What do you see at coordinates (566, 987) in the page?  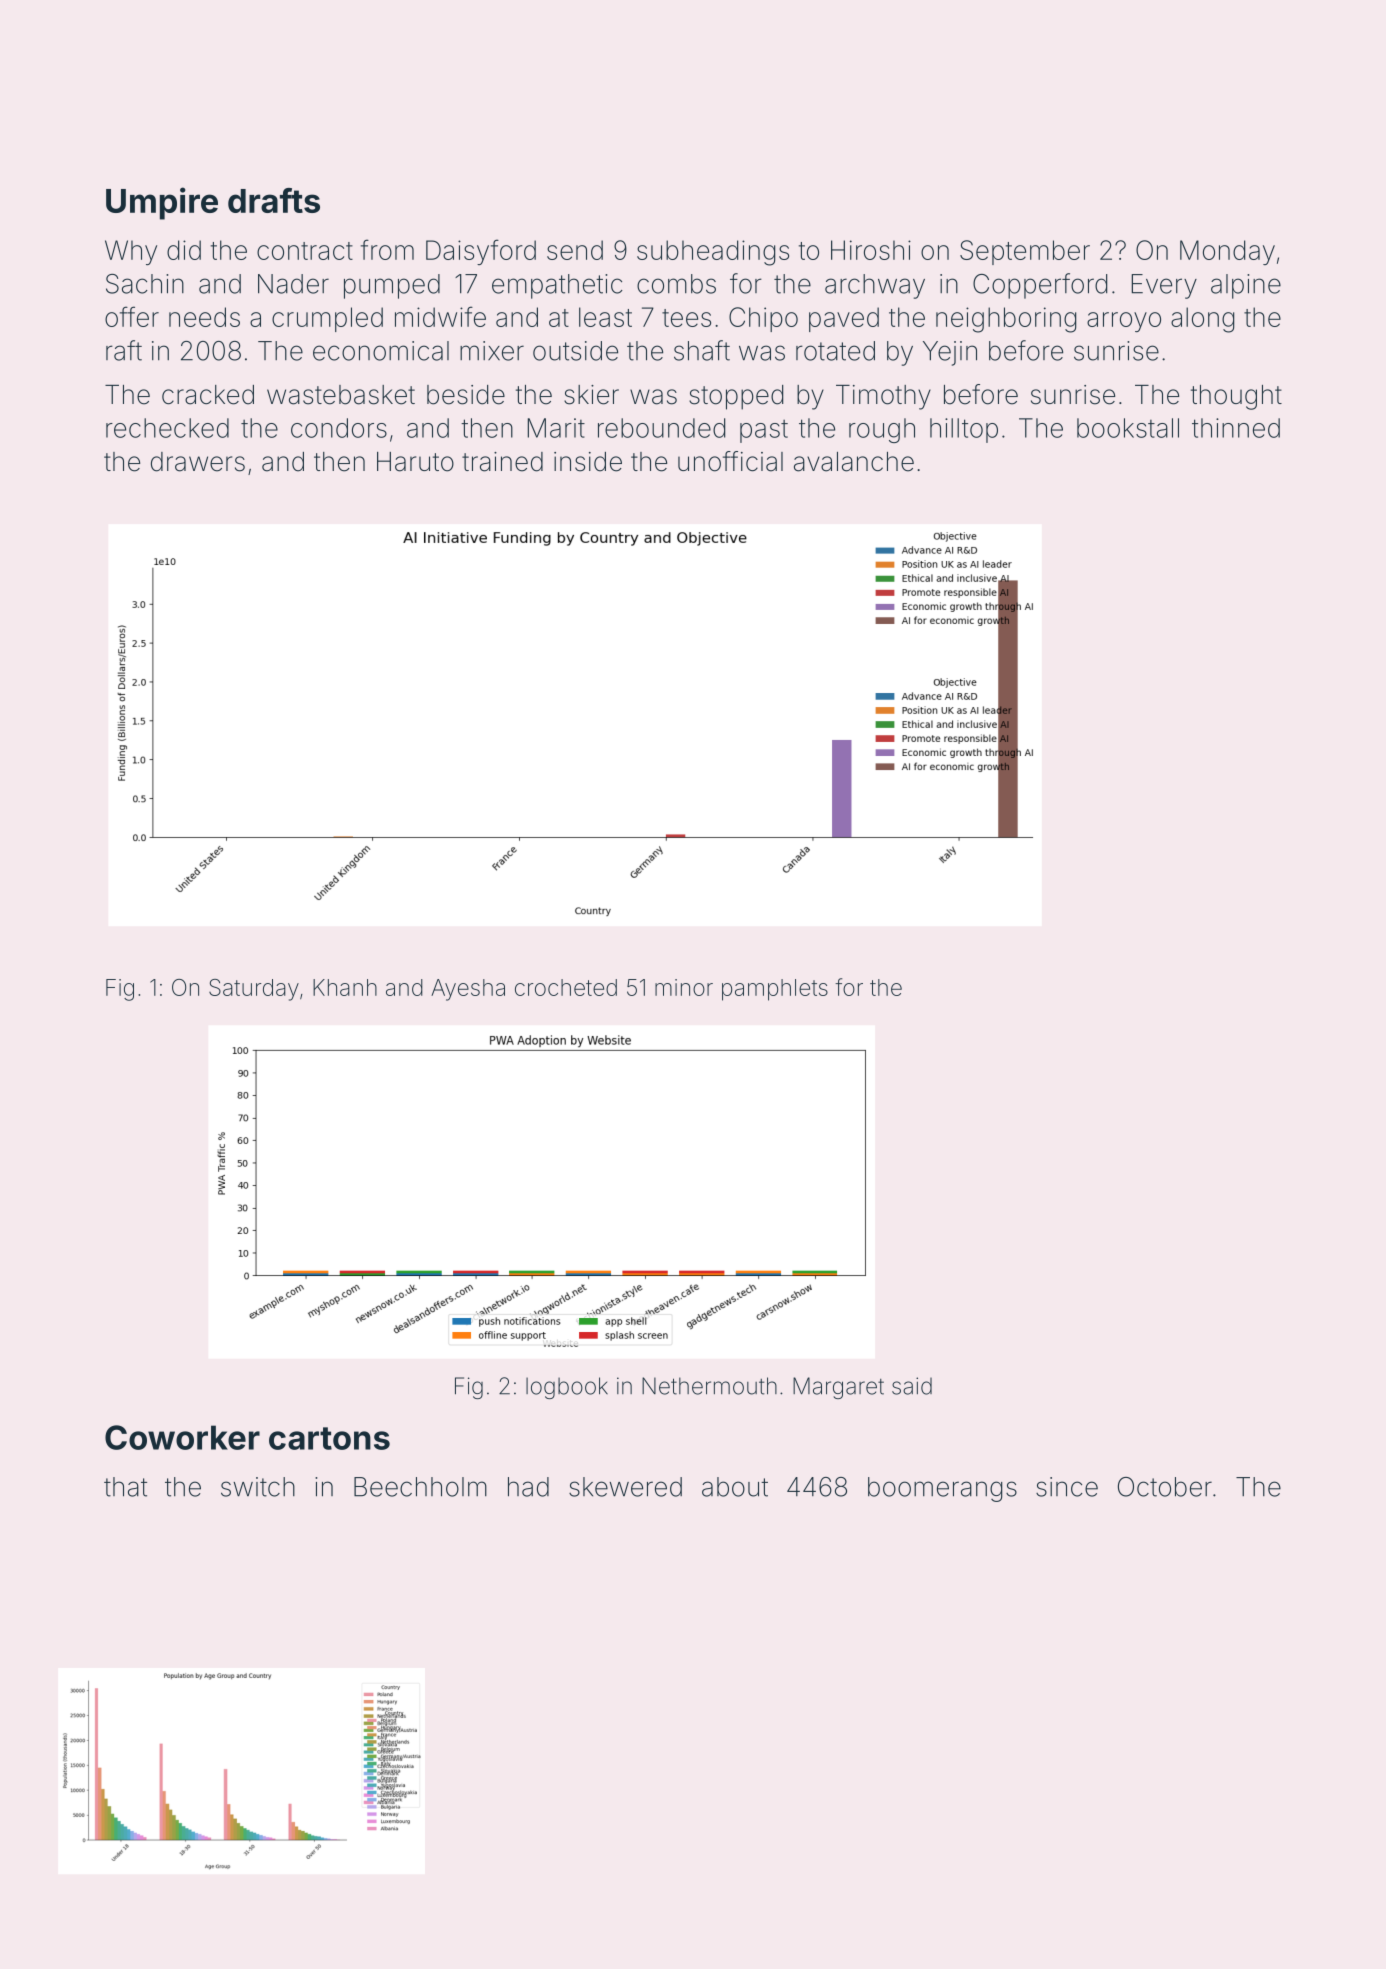 I see `crocheted` at bounding box center [566, 987].
